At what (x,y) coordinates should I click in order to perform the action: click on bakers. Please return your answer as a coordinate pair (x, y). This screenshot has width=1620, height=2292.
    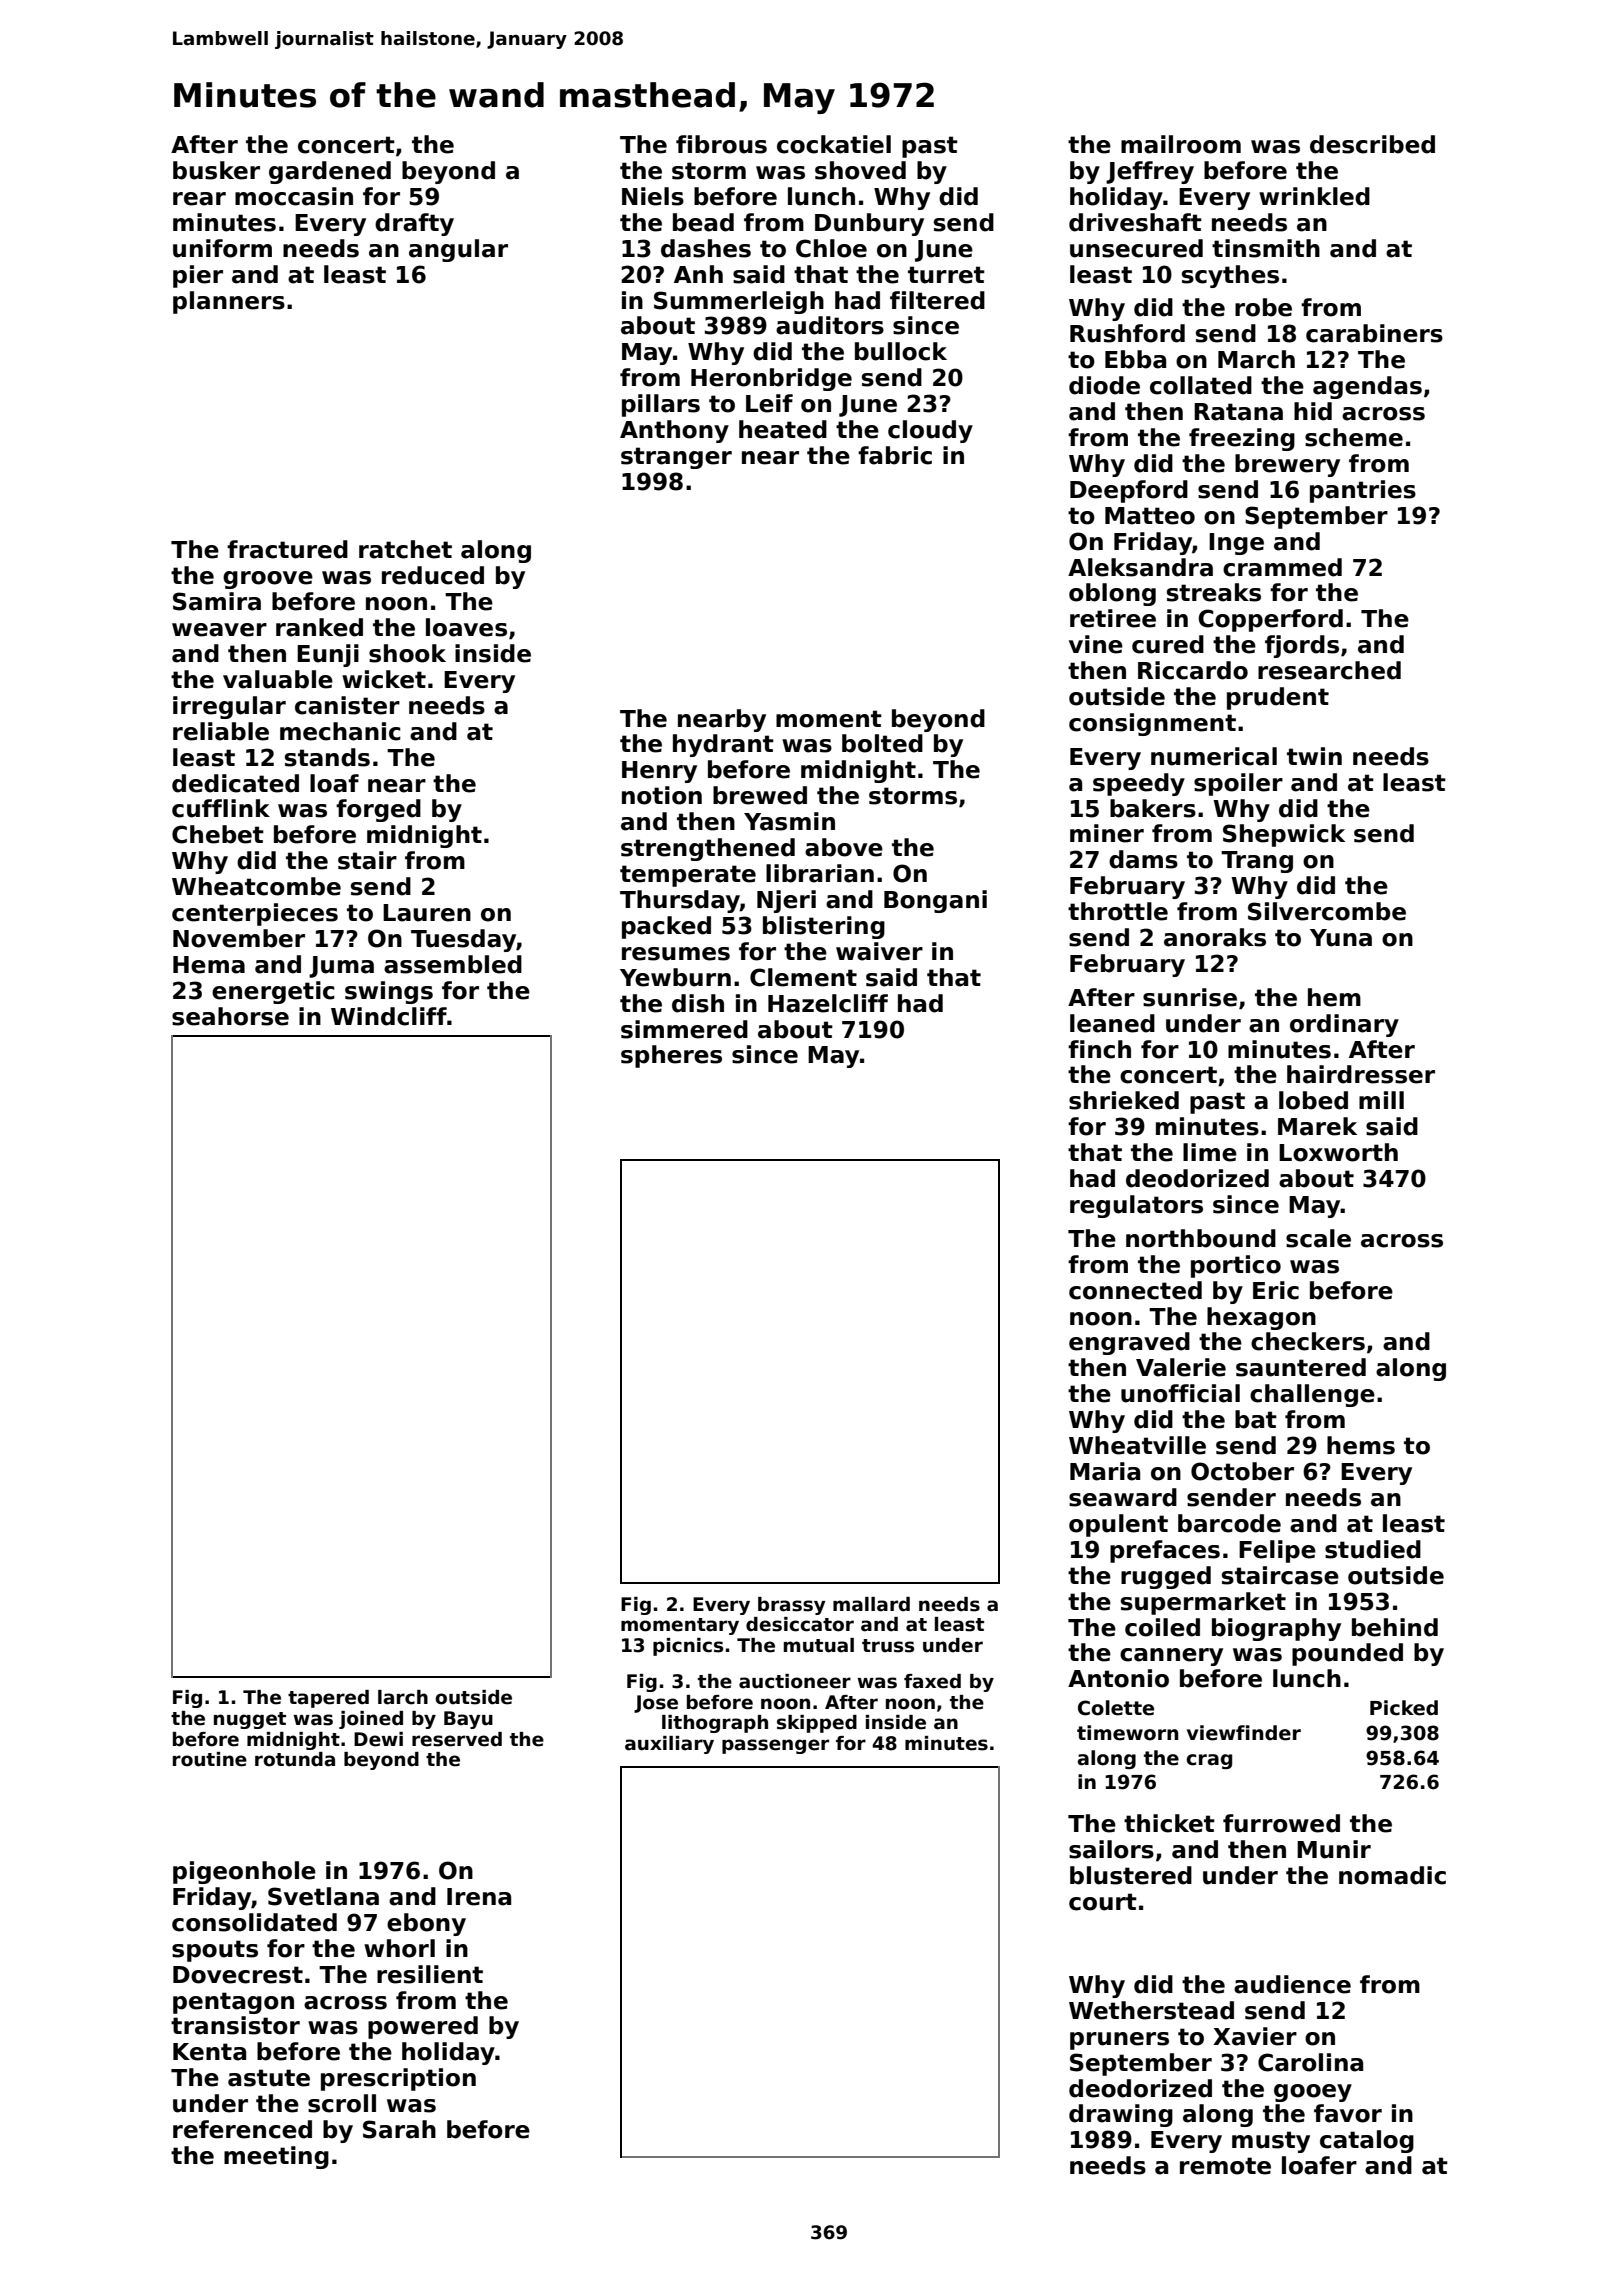
    Looking at the image, I should click on (1153, 808).
